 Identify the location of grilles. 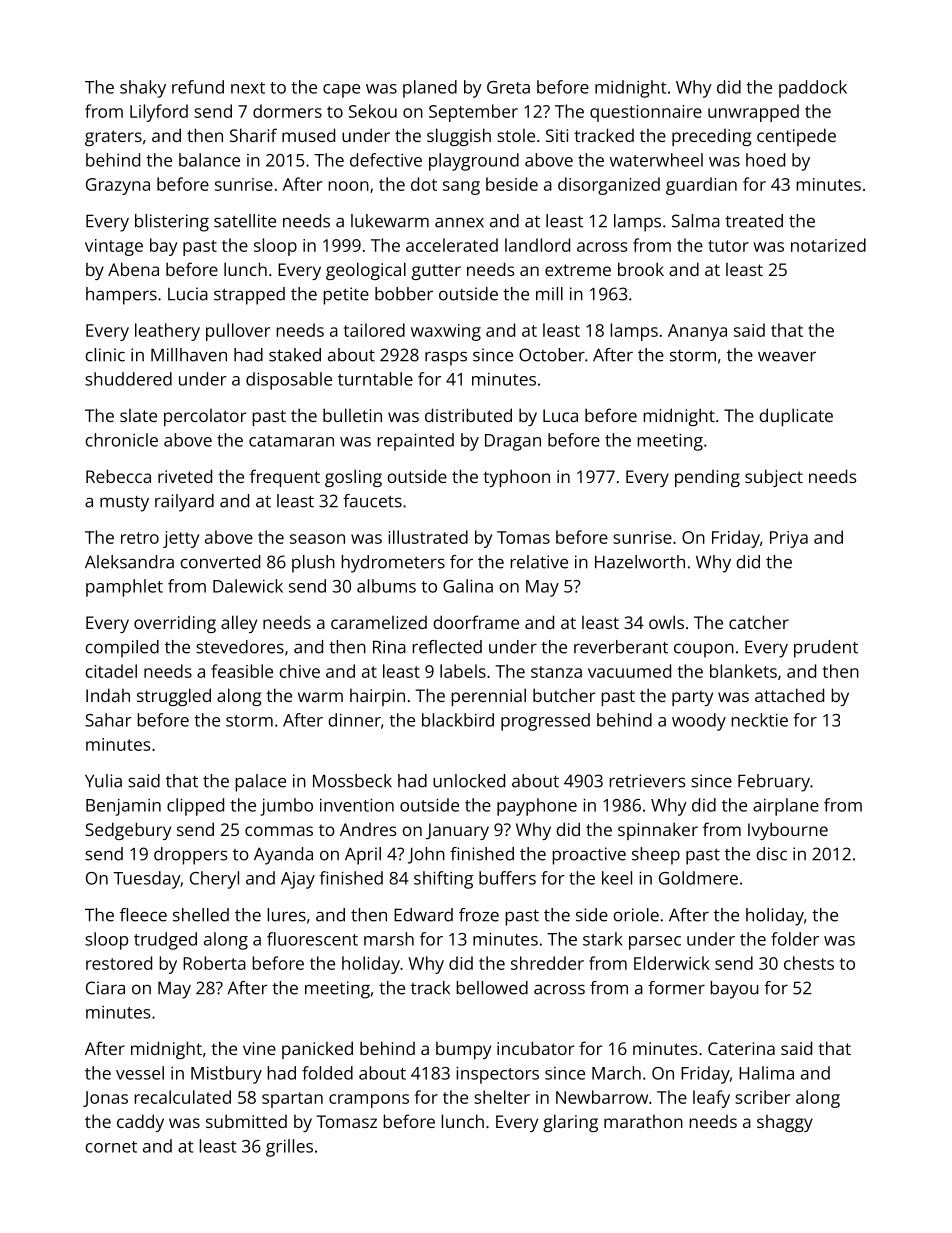
(289, 1148).
